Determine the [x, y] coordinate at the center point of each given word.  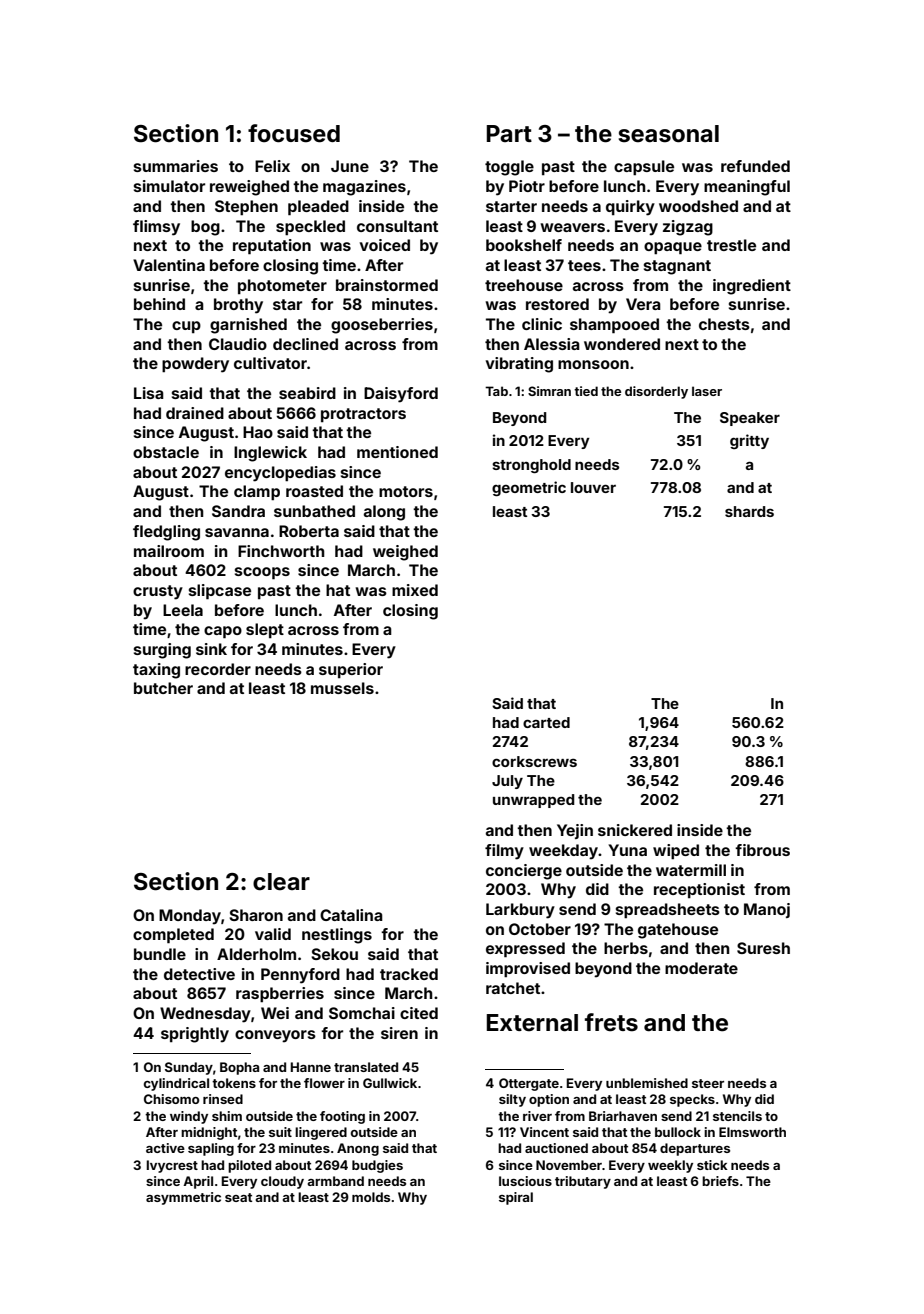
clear [281, 882]
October [540, 929]
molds [371, 1197]
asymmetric [183, 1198]
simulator [169, 186]
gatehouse [678, 931]
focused [294, 133]
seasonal [669, 134]
